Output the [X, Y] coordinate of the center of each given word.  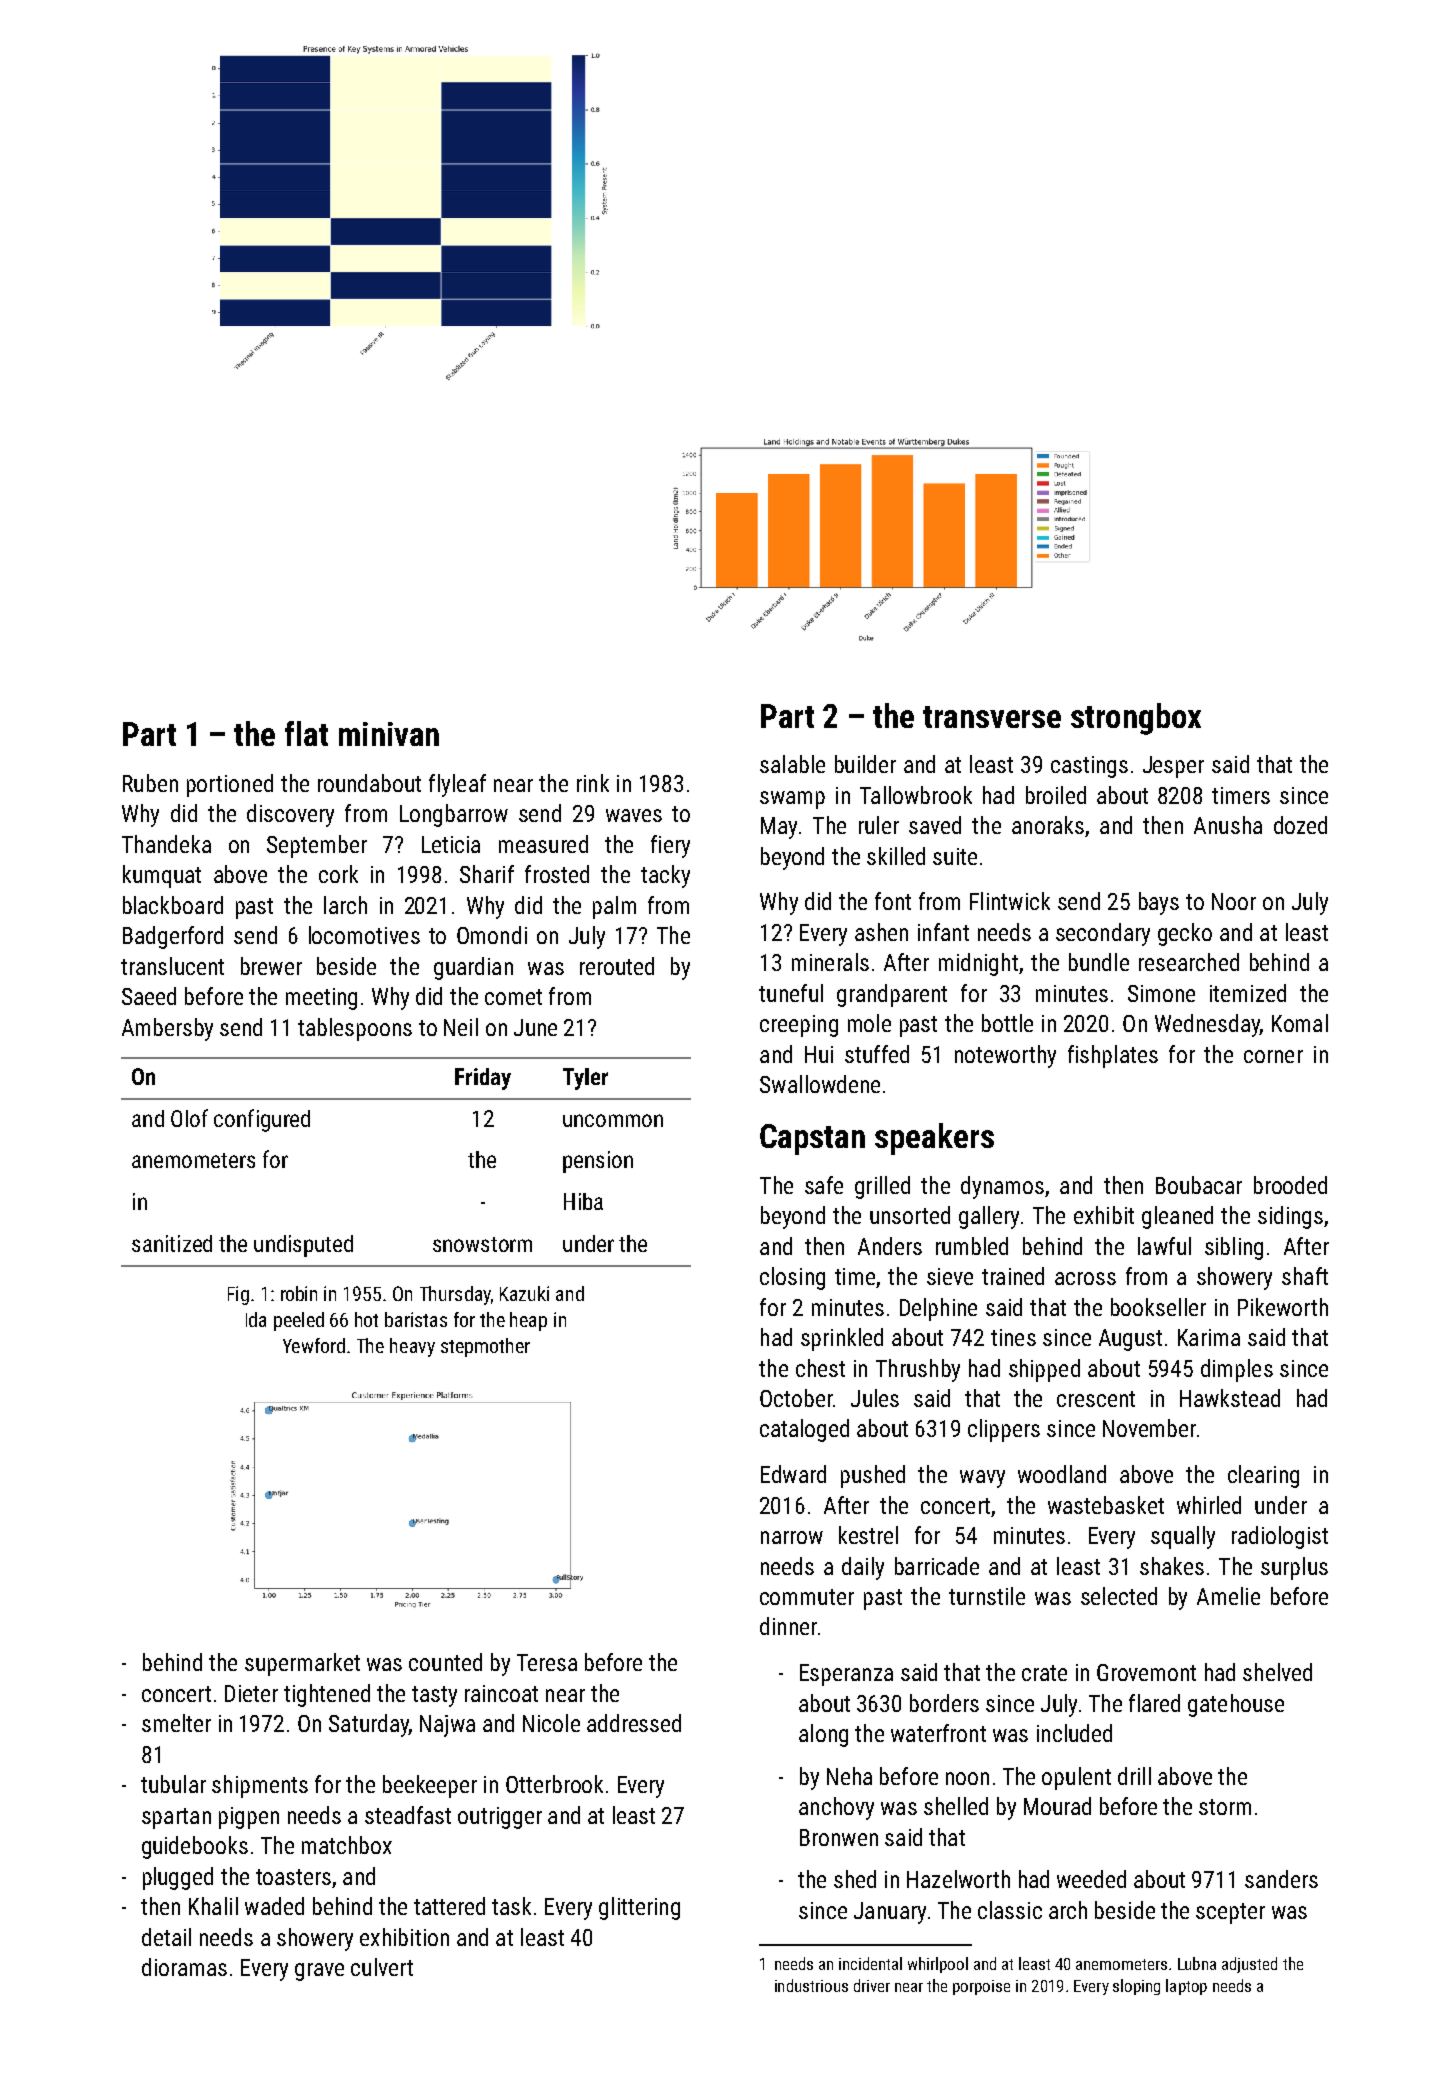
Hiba [583, 1201]
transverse [992, 717]
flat [306, 733]
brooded [1290, 1185]
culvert [382, 1967]
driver [872, 1985]
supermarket [302, 1664]
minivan [389, 734]
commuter [807, 1597]
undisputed [303, 1246]
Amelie [1228, 1596]
